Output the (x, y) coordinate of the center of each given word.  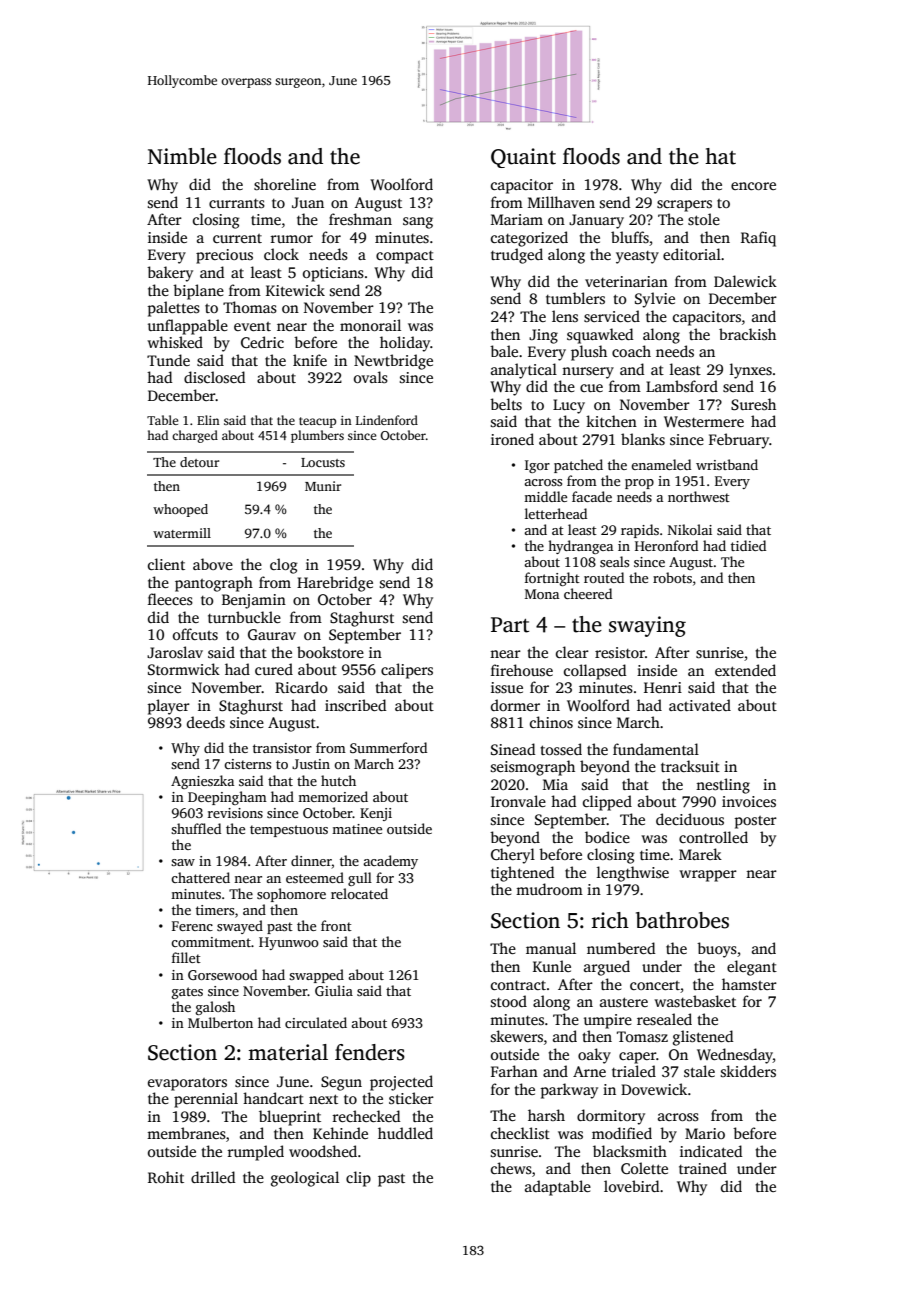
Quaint (523, 158)
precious (224, 256)
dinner (311, 862)
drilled (213, 1177)
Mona (542, 594)
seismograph (533, 768)
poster (756, 822)
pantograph (214, 584)
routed (604, 577)
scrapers (684, 206)
